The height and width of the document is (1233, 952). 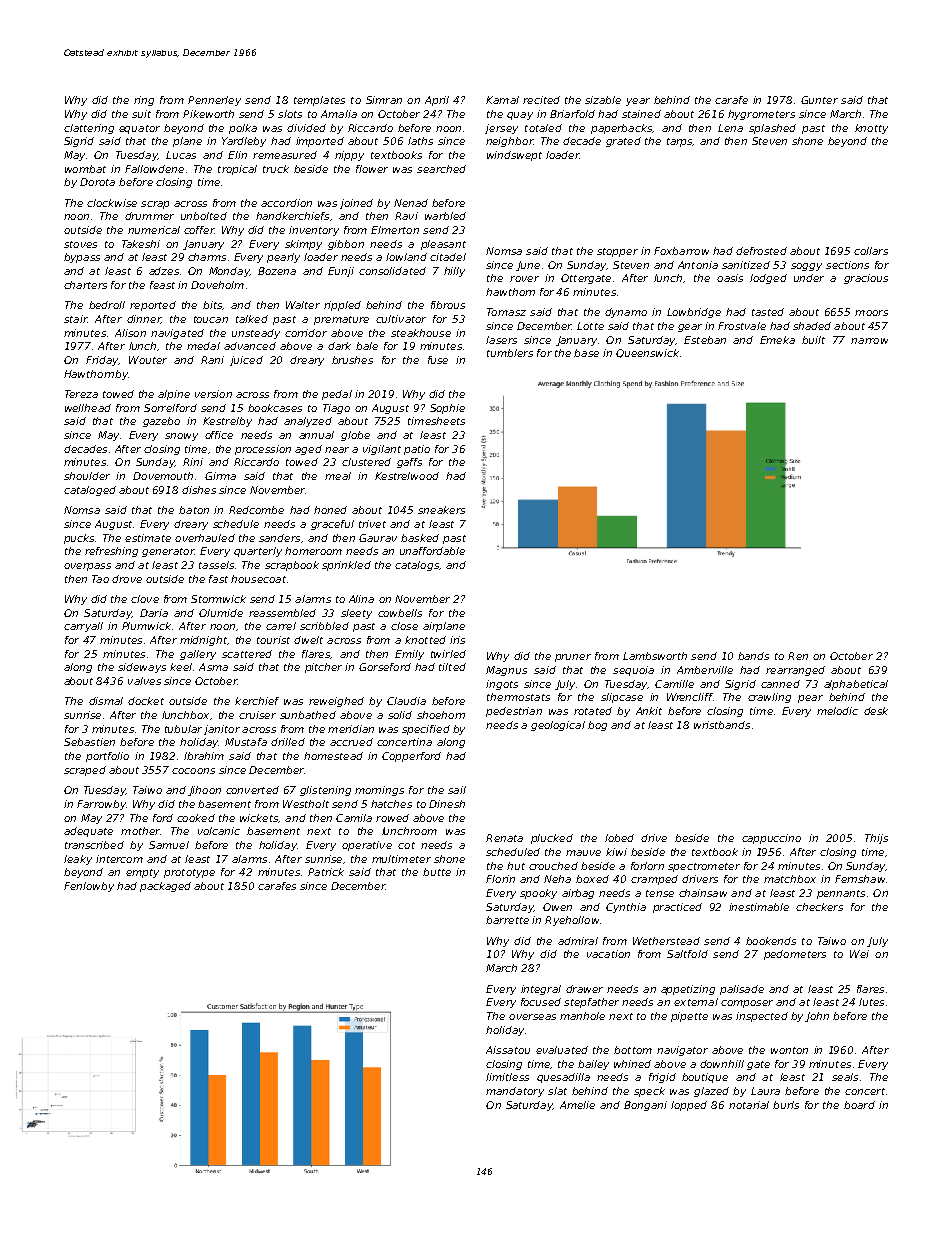 What do you see at coordinates (541, 100) in the document?
I see `recited` at bounding box center [541, 100].
